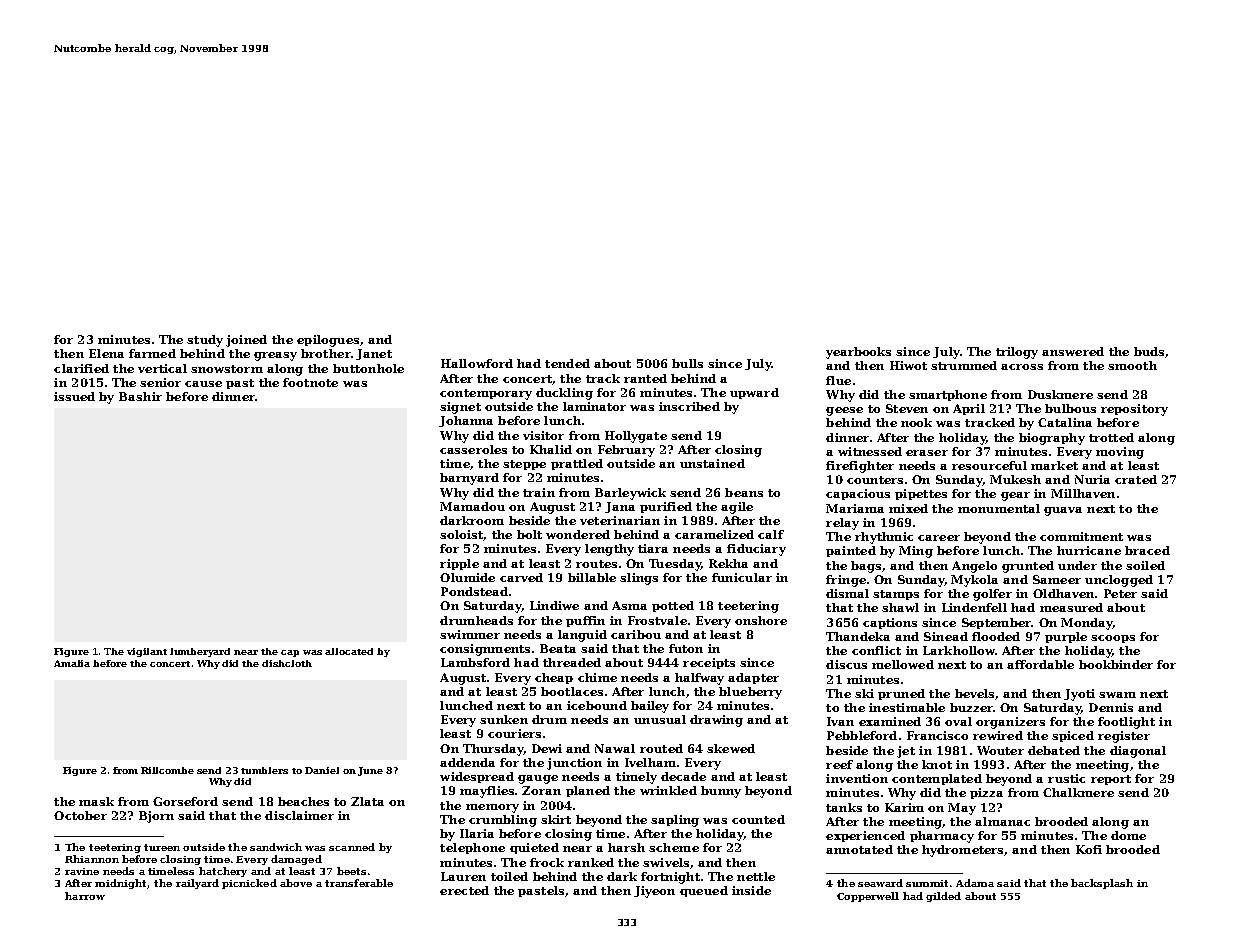 The image size is (1233, 952). Describe the element at coordinates (470, 634) in the screenshot. I see `swimmer` at that location.
